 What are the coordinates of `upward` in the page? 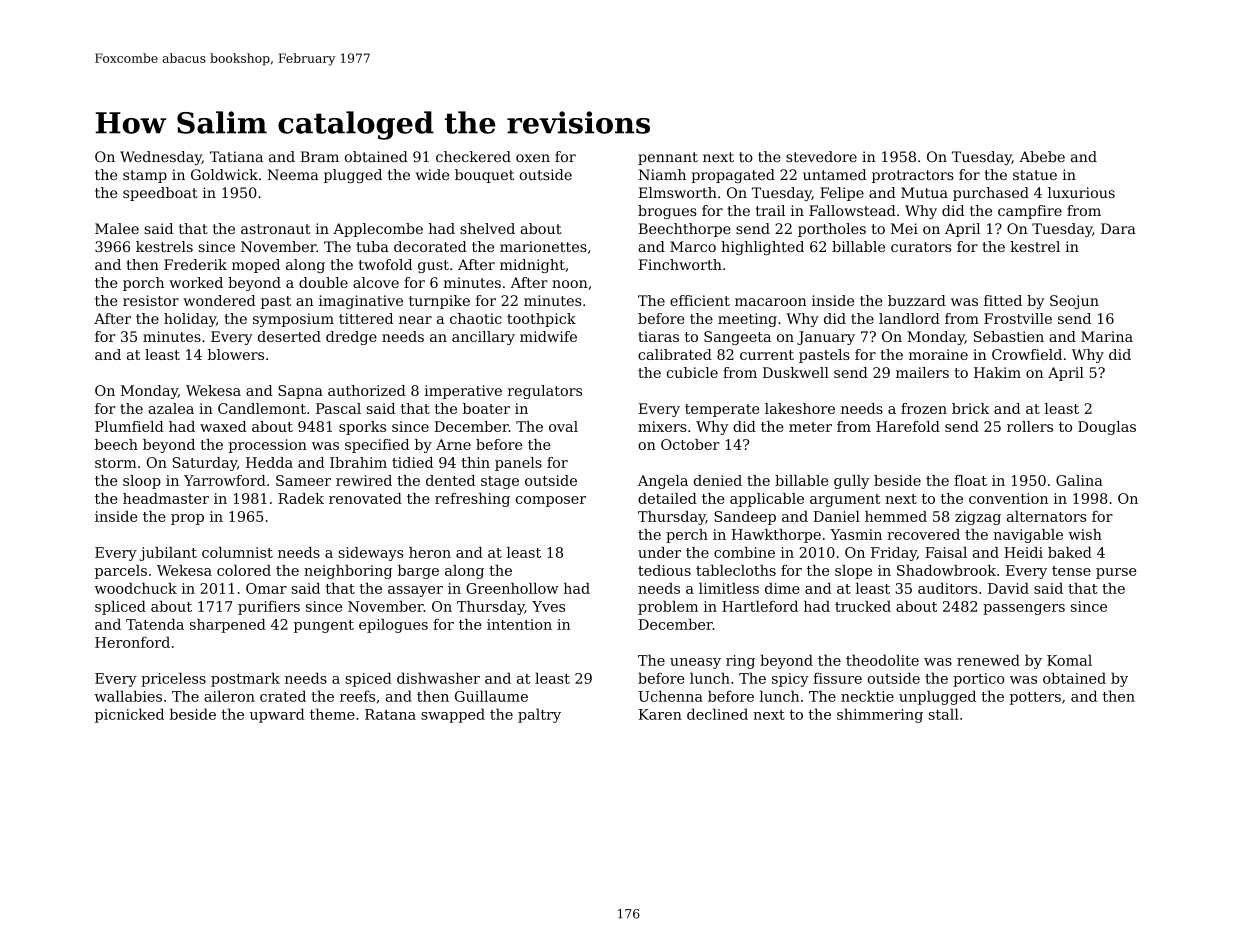 It's located at (277, 715).
